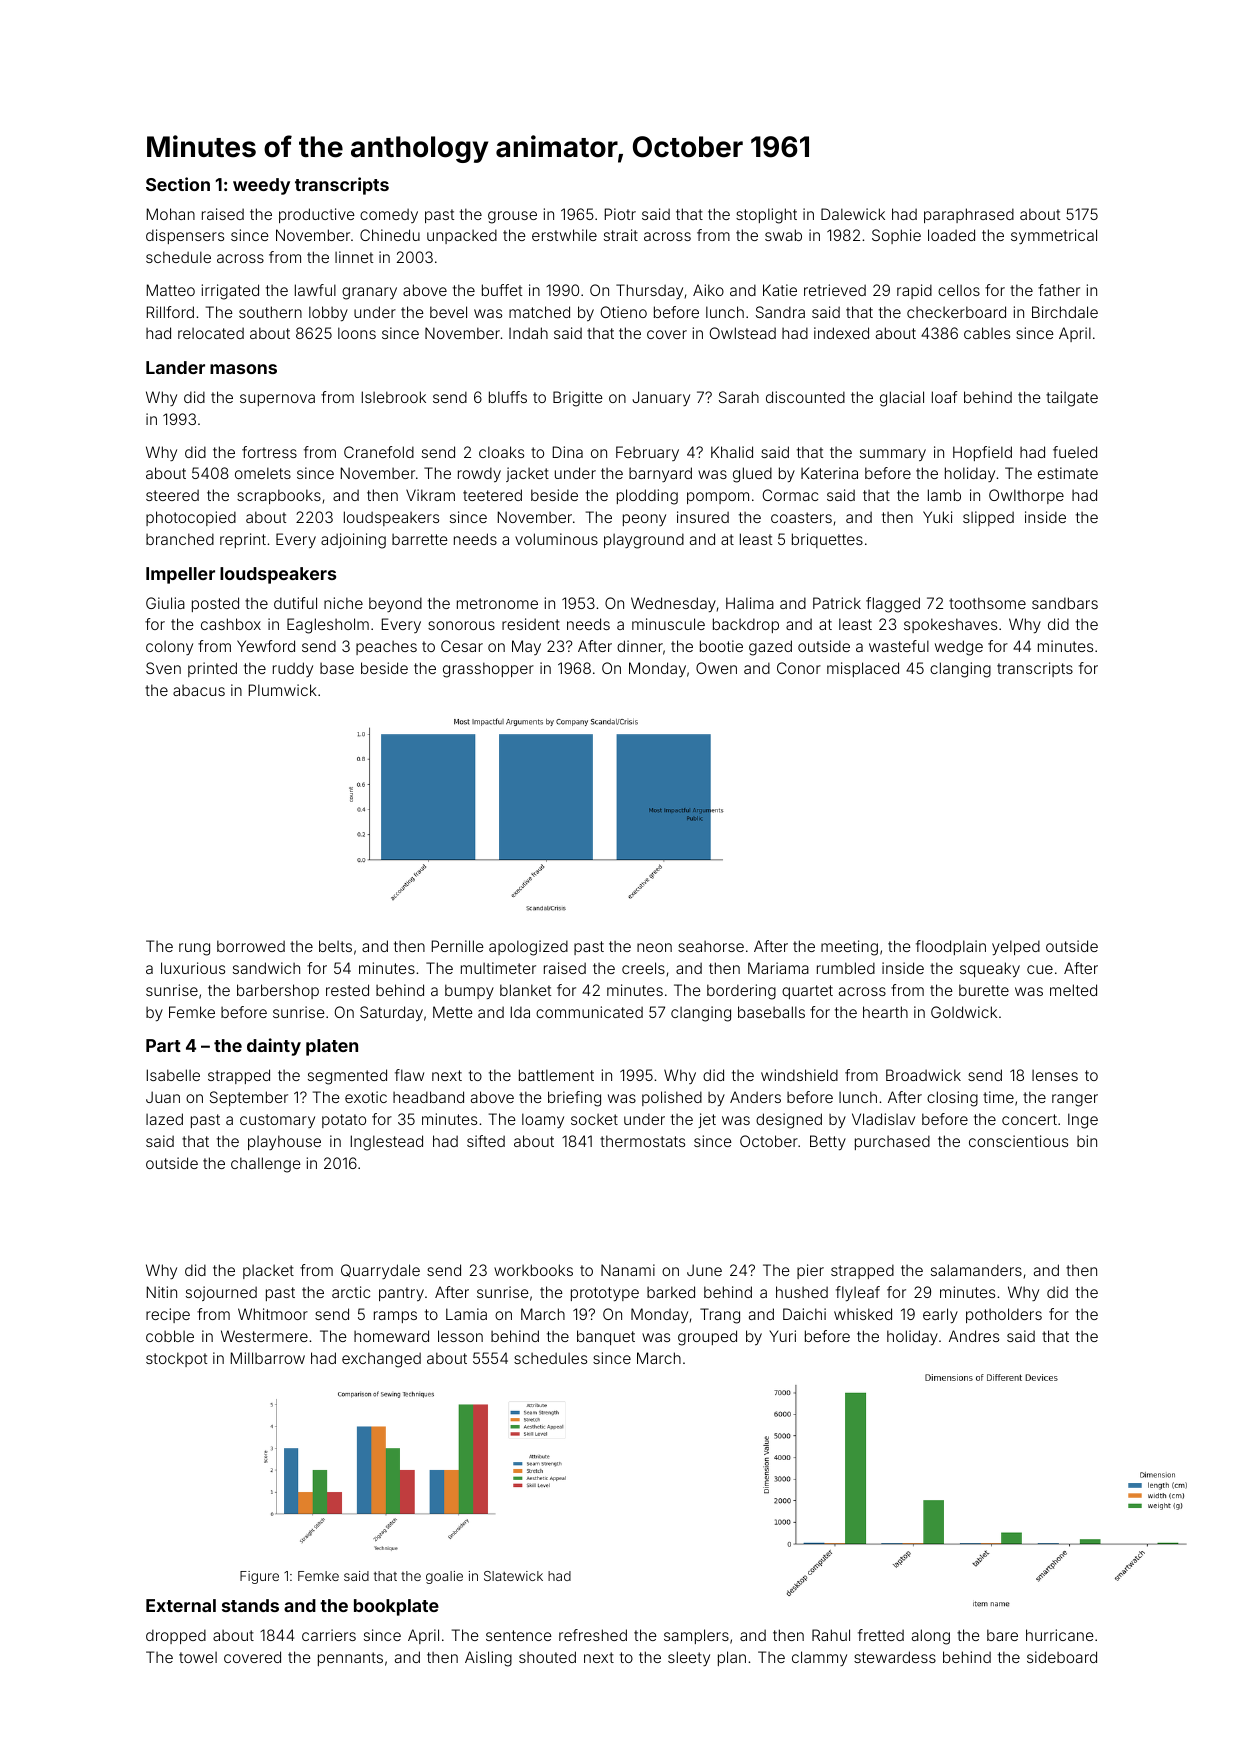  What do you see at coordinates (987, 603) in the screenshot?
I see `toothsome` at bounding box center [987, 603].
